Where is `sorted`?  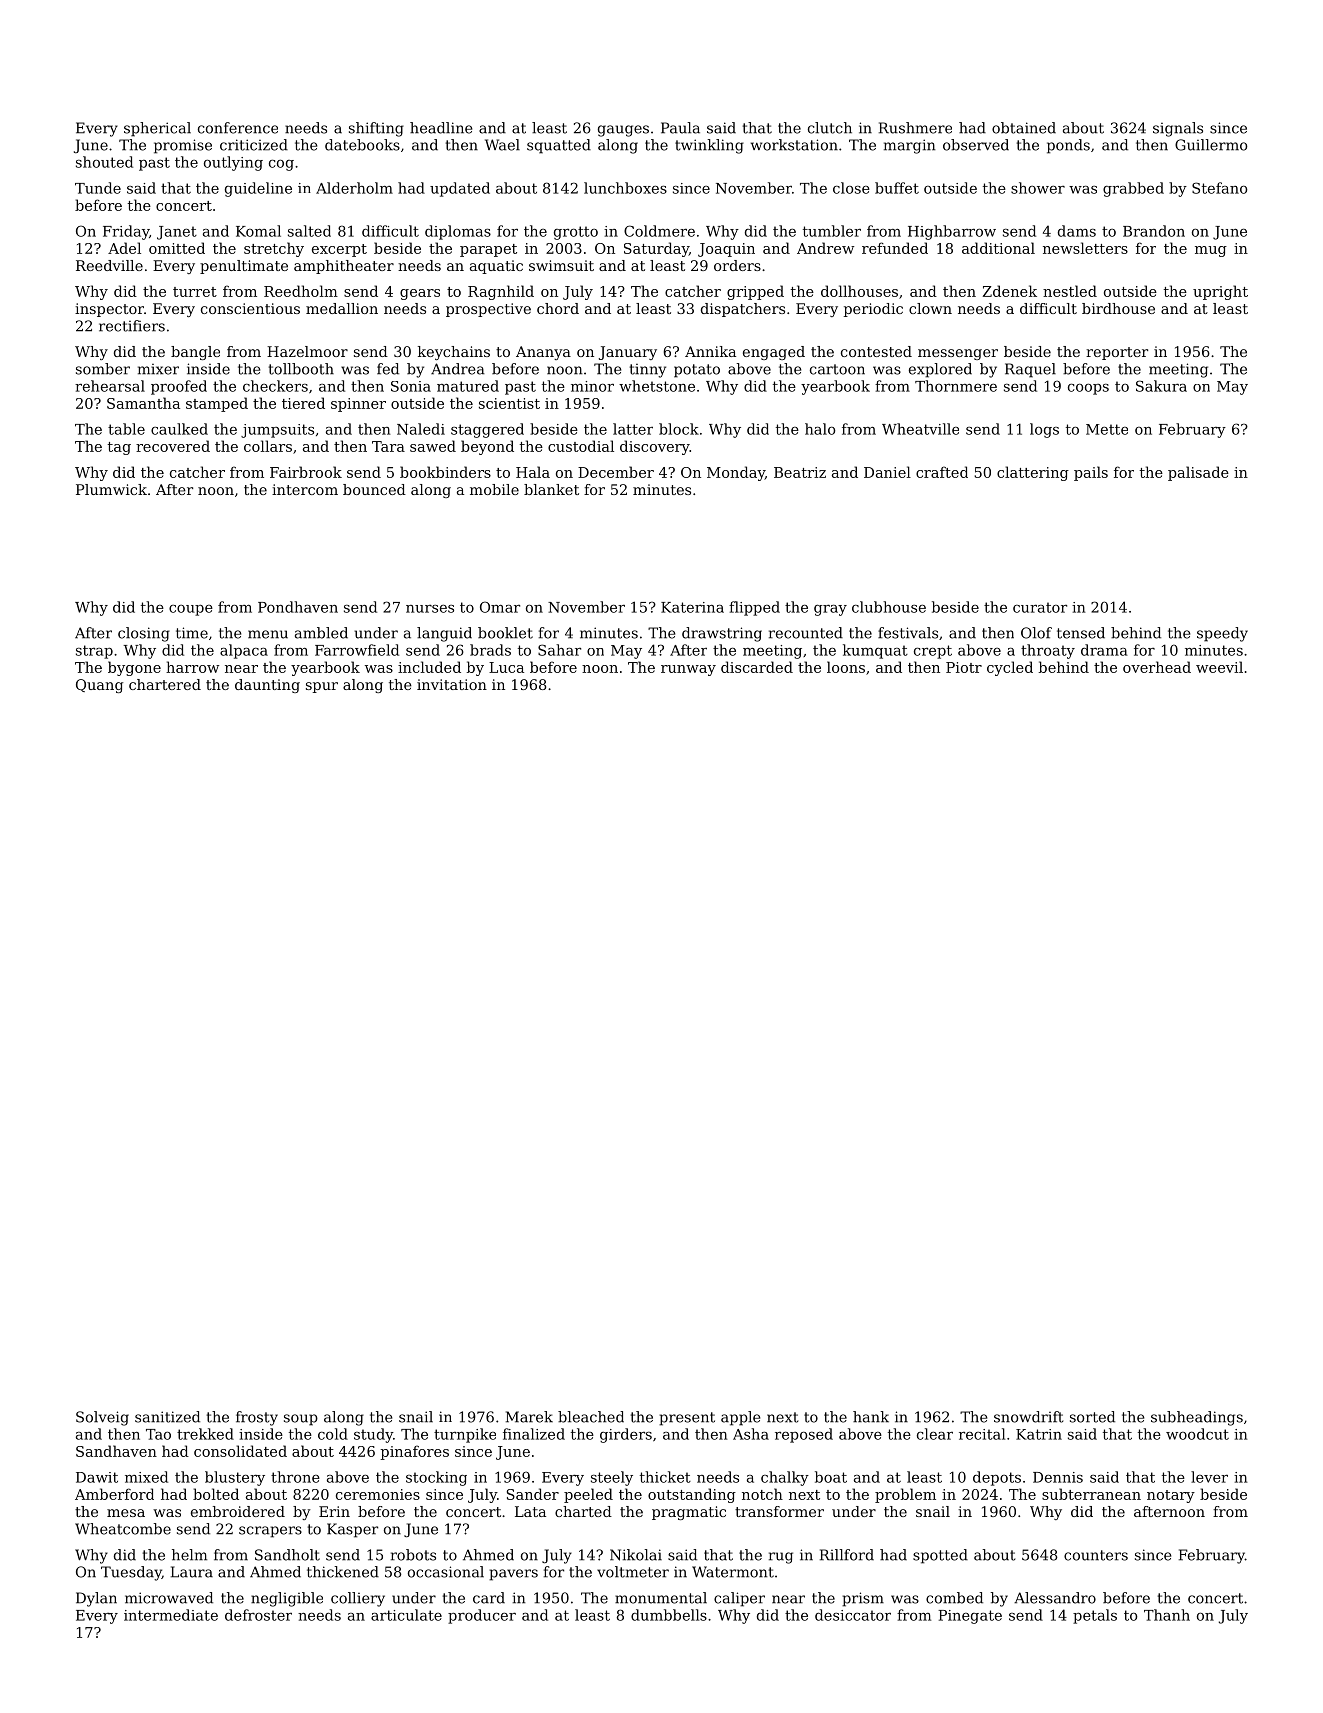
sorted is located at coordinates (1092, 1417).
